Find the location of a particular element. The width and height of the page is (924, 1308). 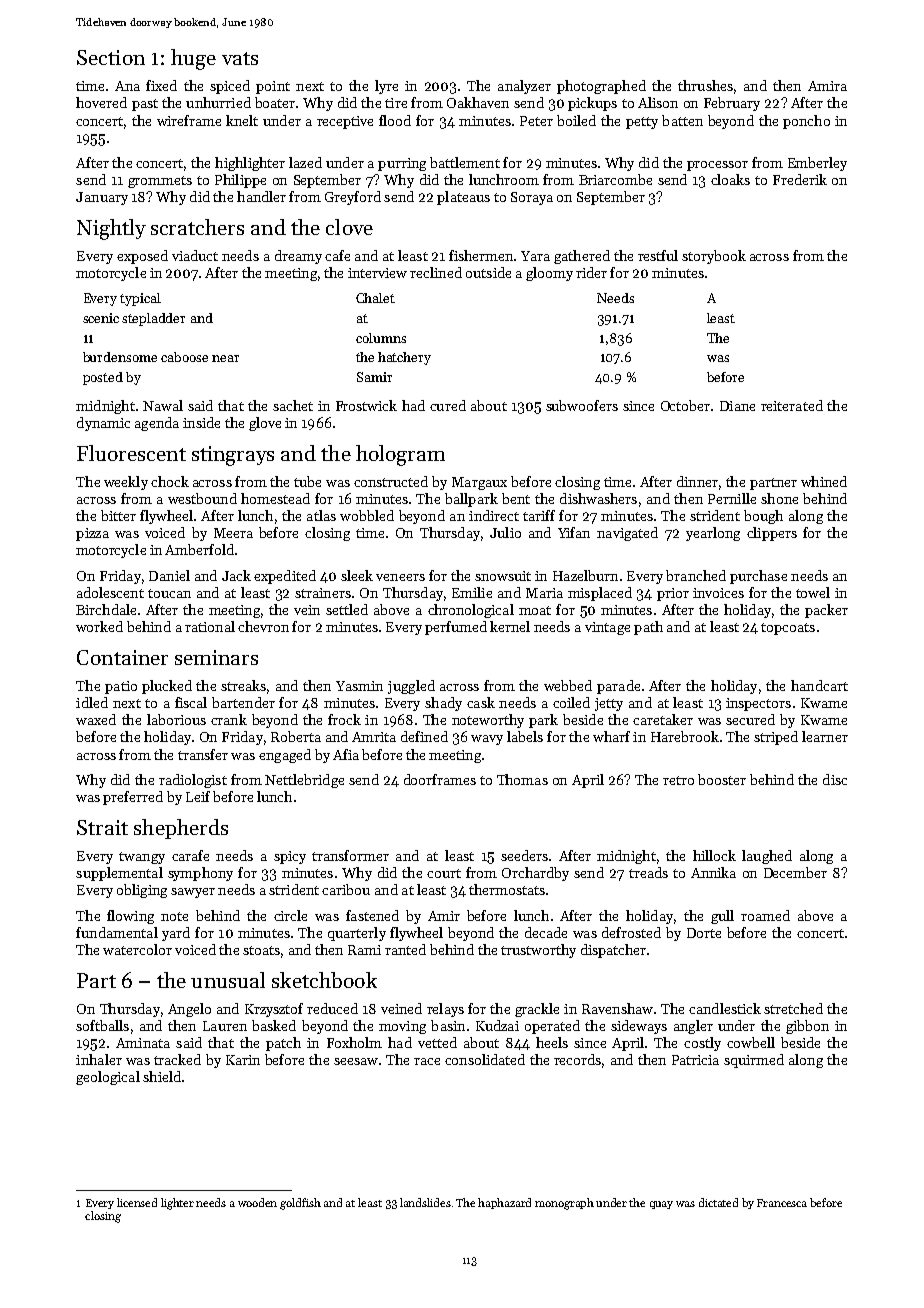

fastened is located at coordinates (372, 915).
